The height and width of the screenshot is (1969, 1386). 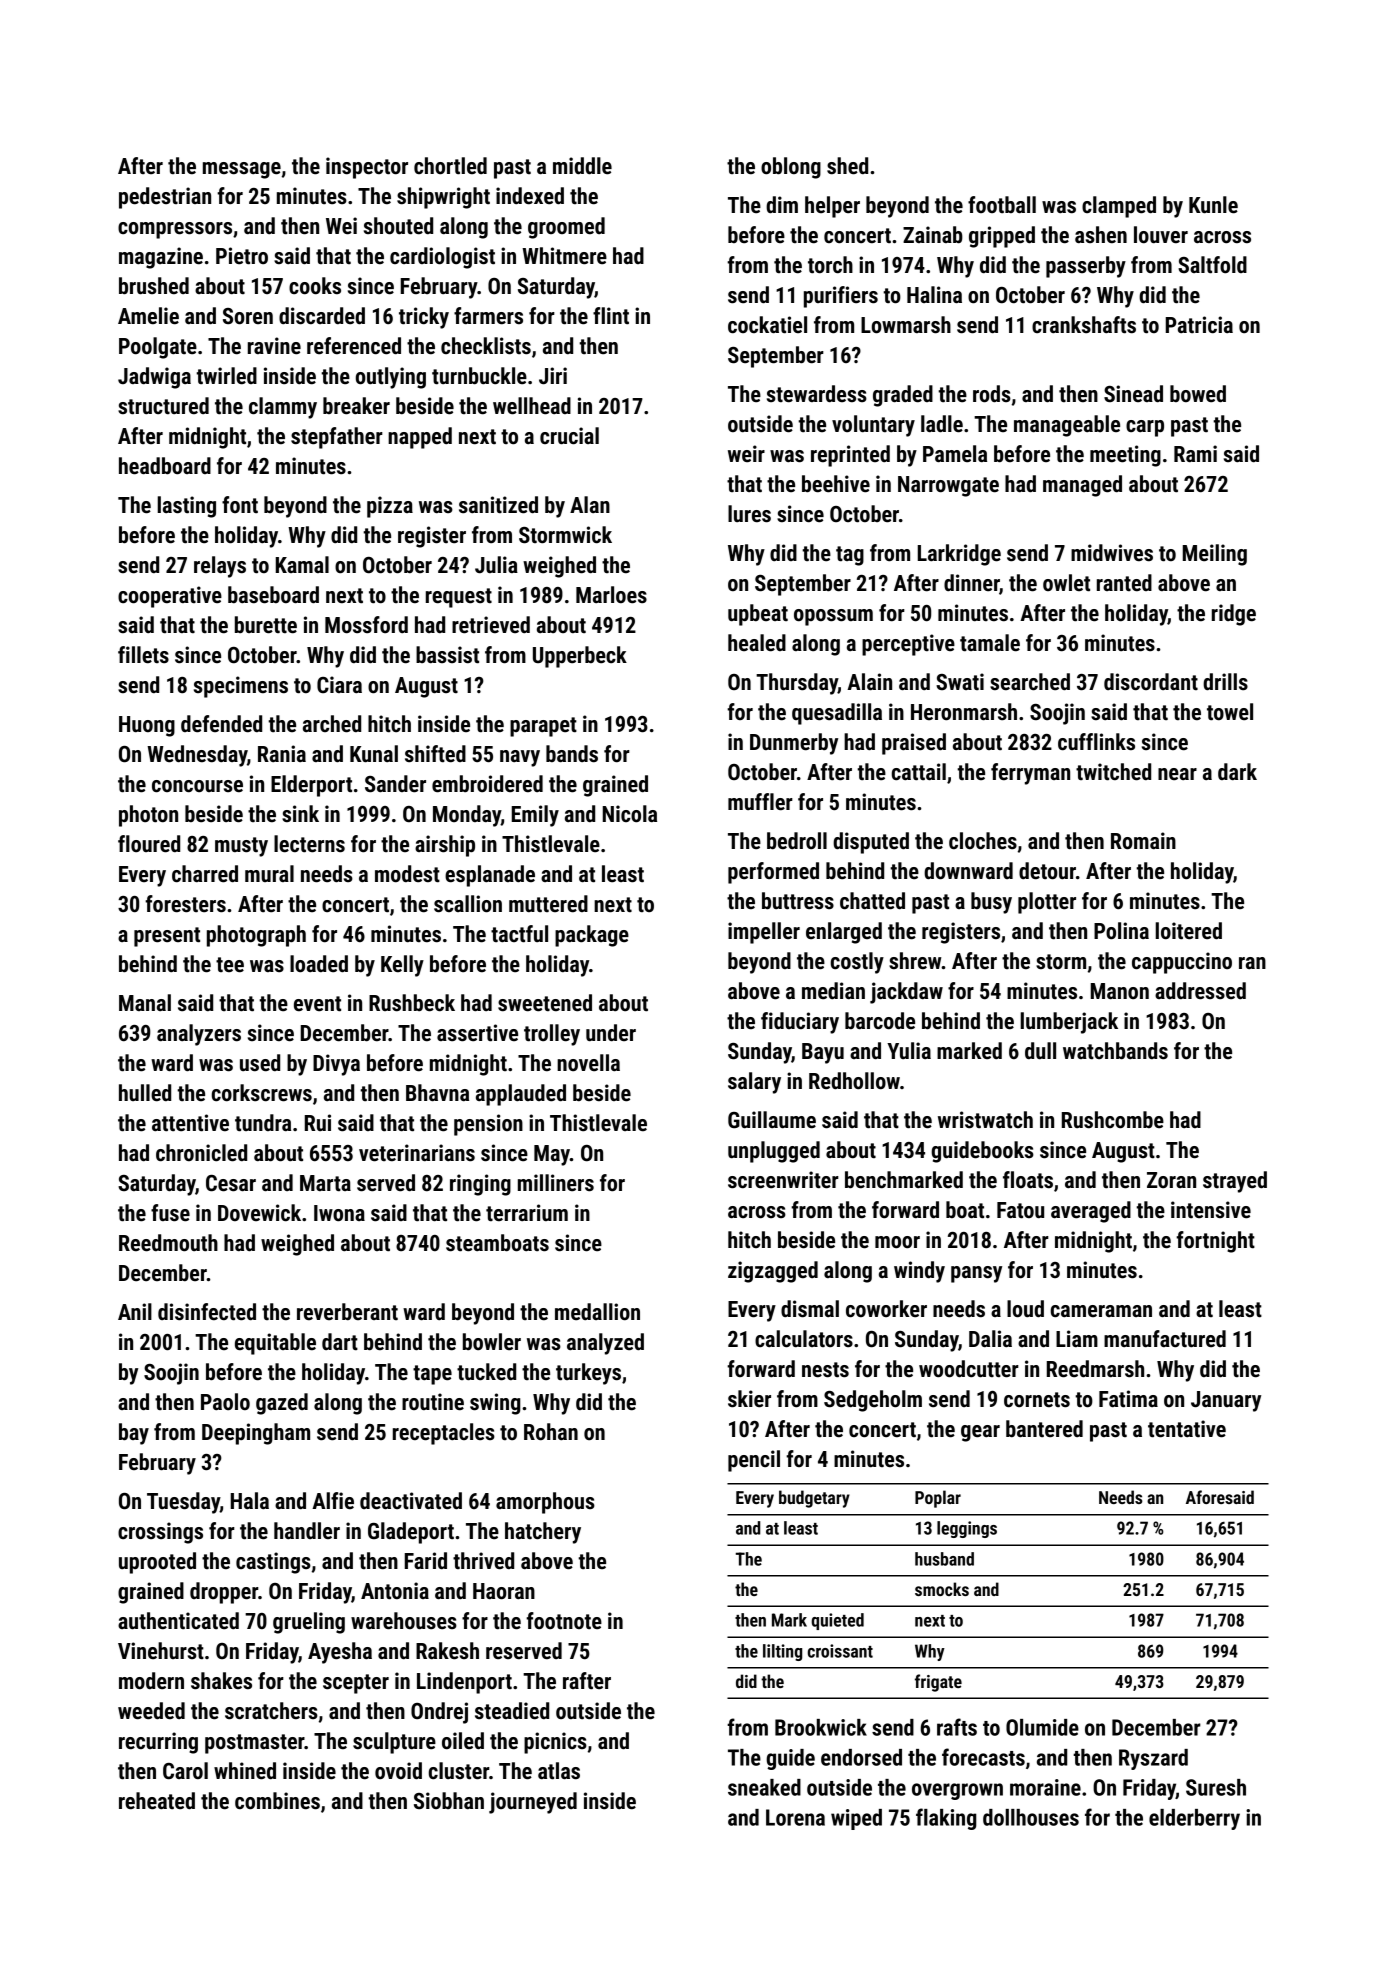 What do you see at coordinates (157, 1801) in the screenshot?
I see `reheated` at bounding box center [157, 1801].
